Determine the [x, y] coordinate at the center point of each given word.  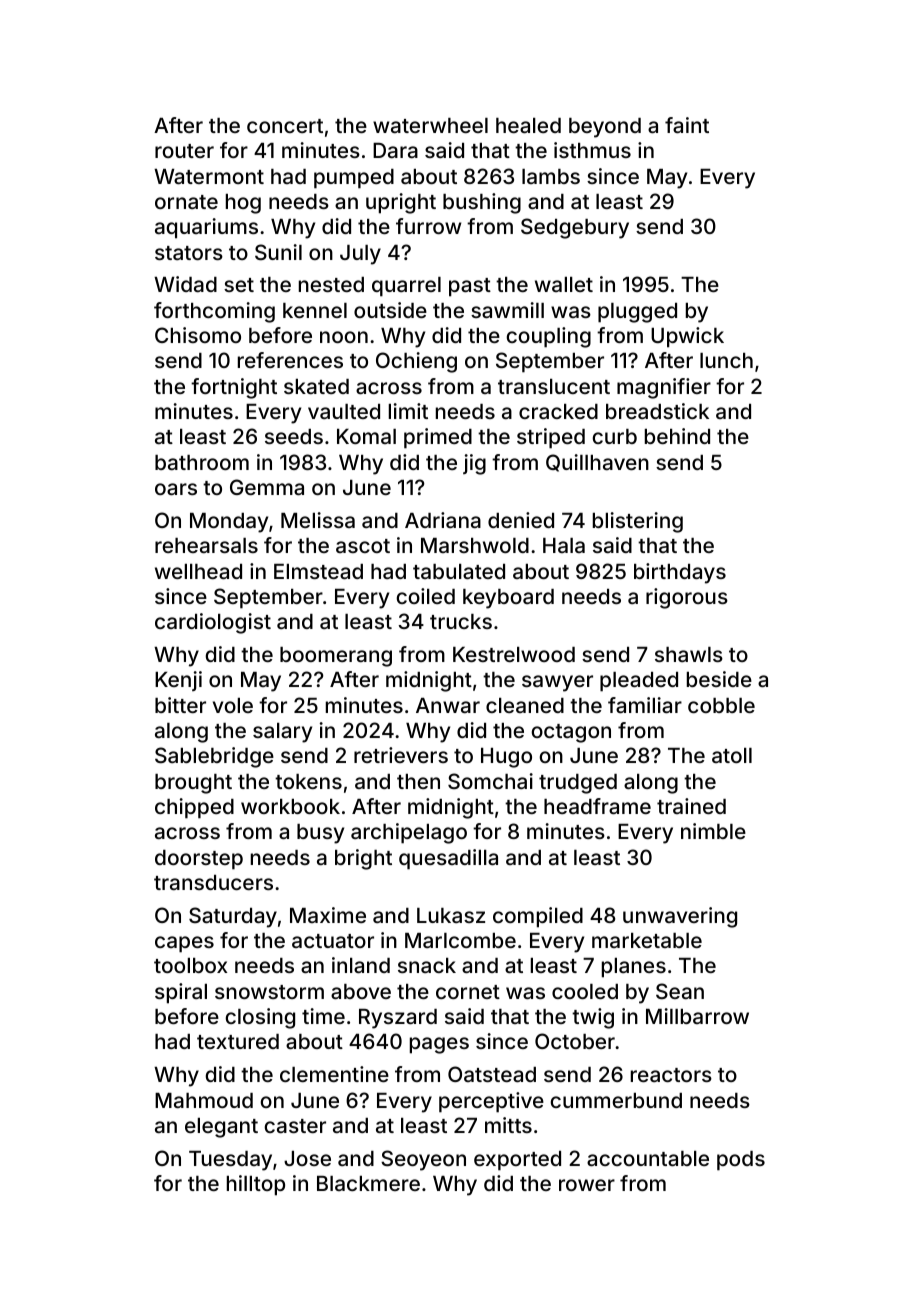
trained [691, 806]
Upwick [687, 337]
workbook [290, 806]
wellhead [198, 571]
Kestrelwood [514, 654]
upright [401, 203]
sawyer [557, 683]
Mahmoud [204, 1100]
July [360, 255]
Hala [564, 545]
